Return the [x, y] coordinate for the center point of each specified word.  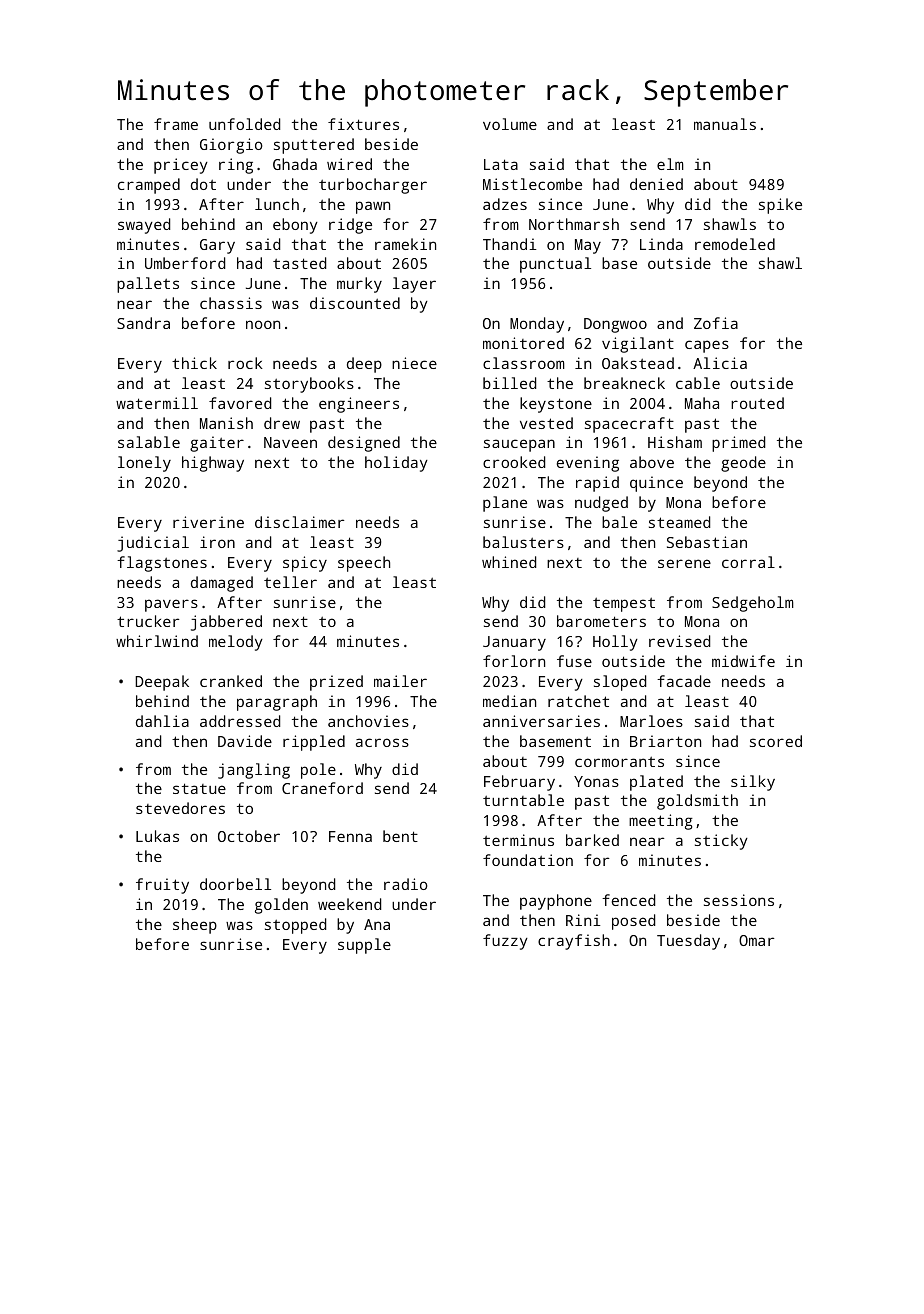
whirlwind [157, 641]
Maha [702, 403]
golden [281, 906]
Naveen [290, 442]
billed [509, 383]
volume [510, 124]
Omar [756, 940]
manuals [725, 124]
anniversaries [541, 721]
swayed [144, 226]
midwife [743, 661]
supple [364, 946]
